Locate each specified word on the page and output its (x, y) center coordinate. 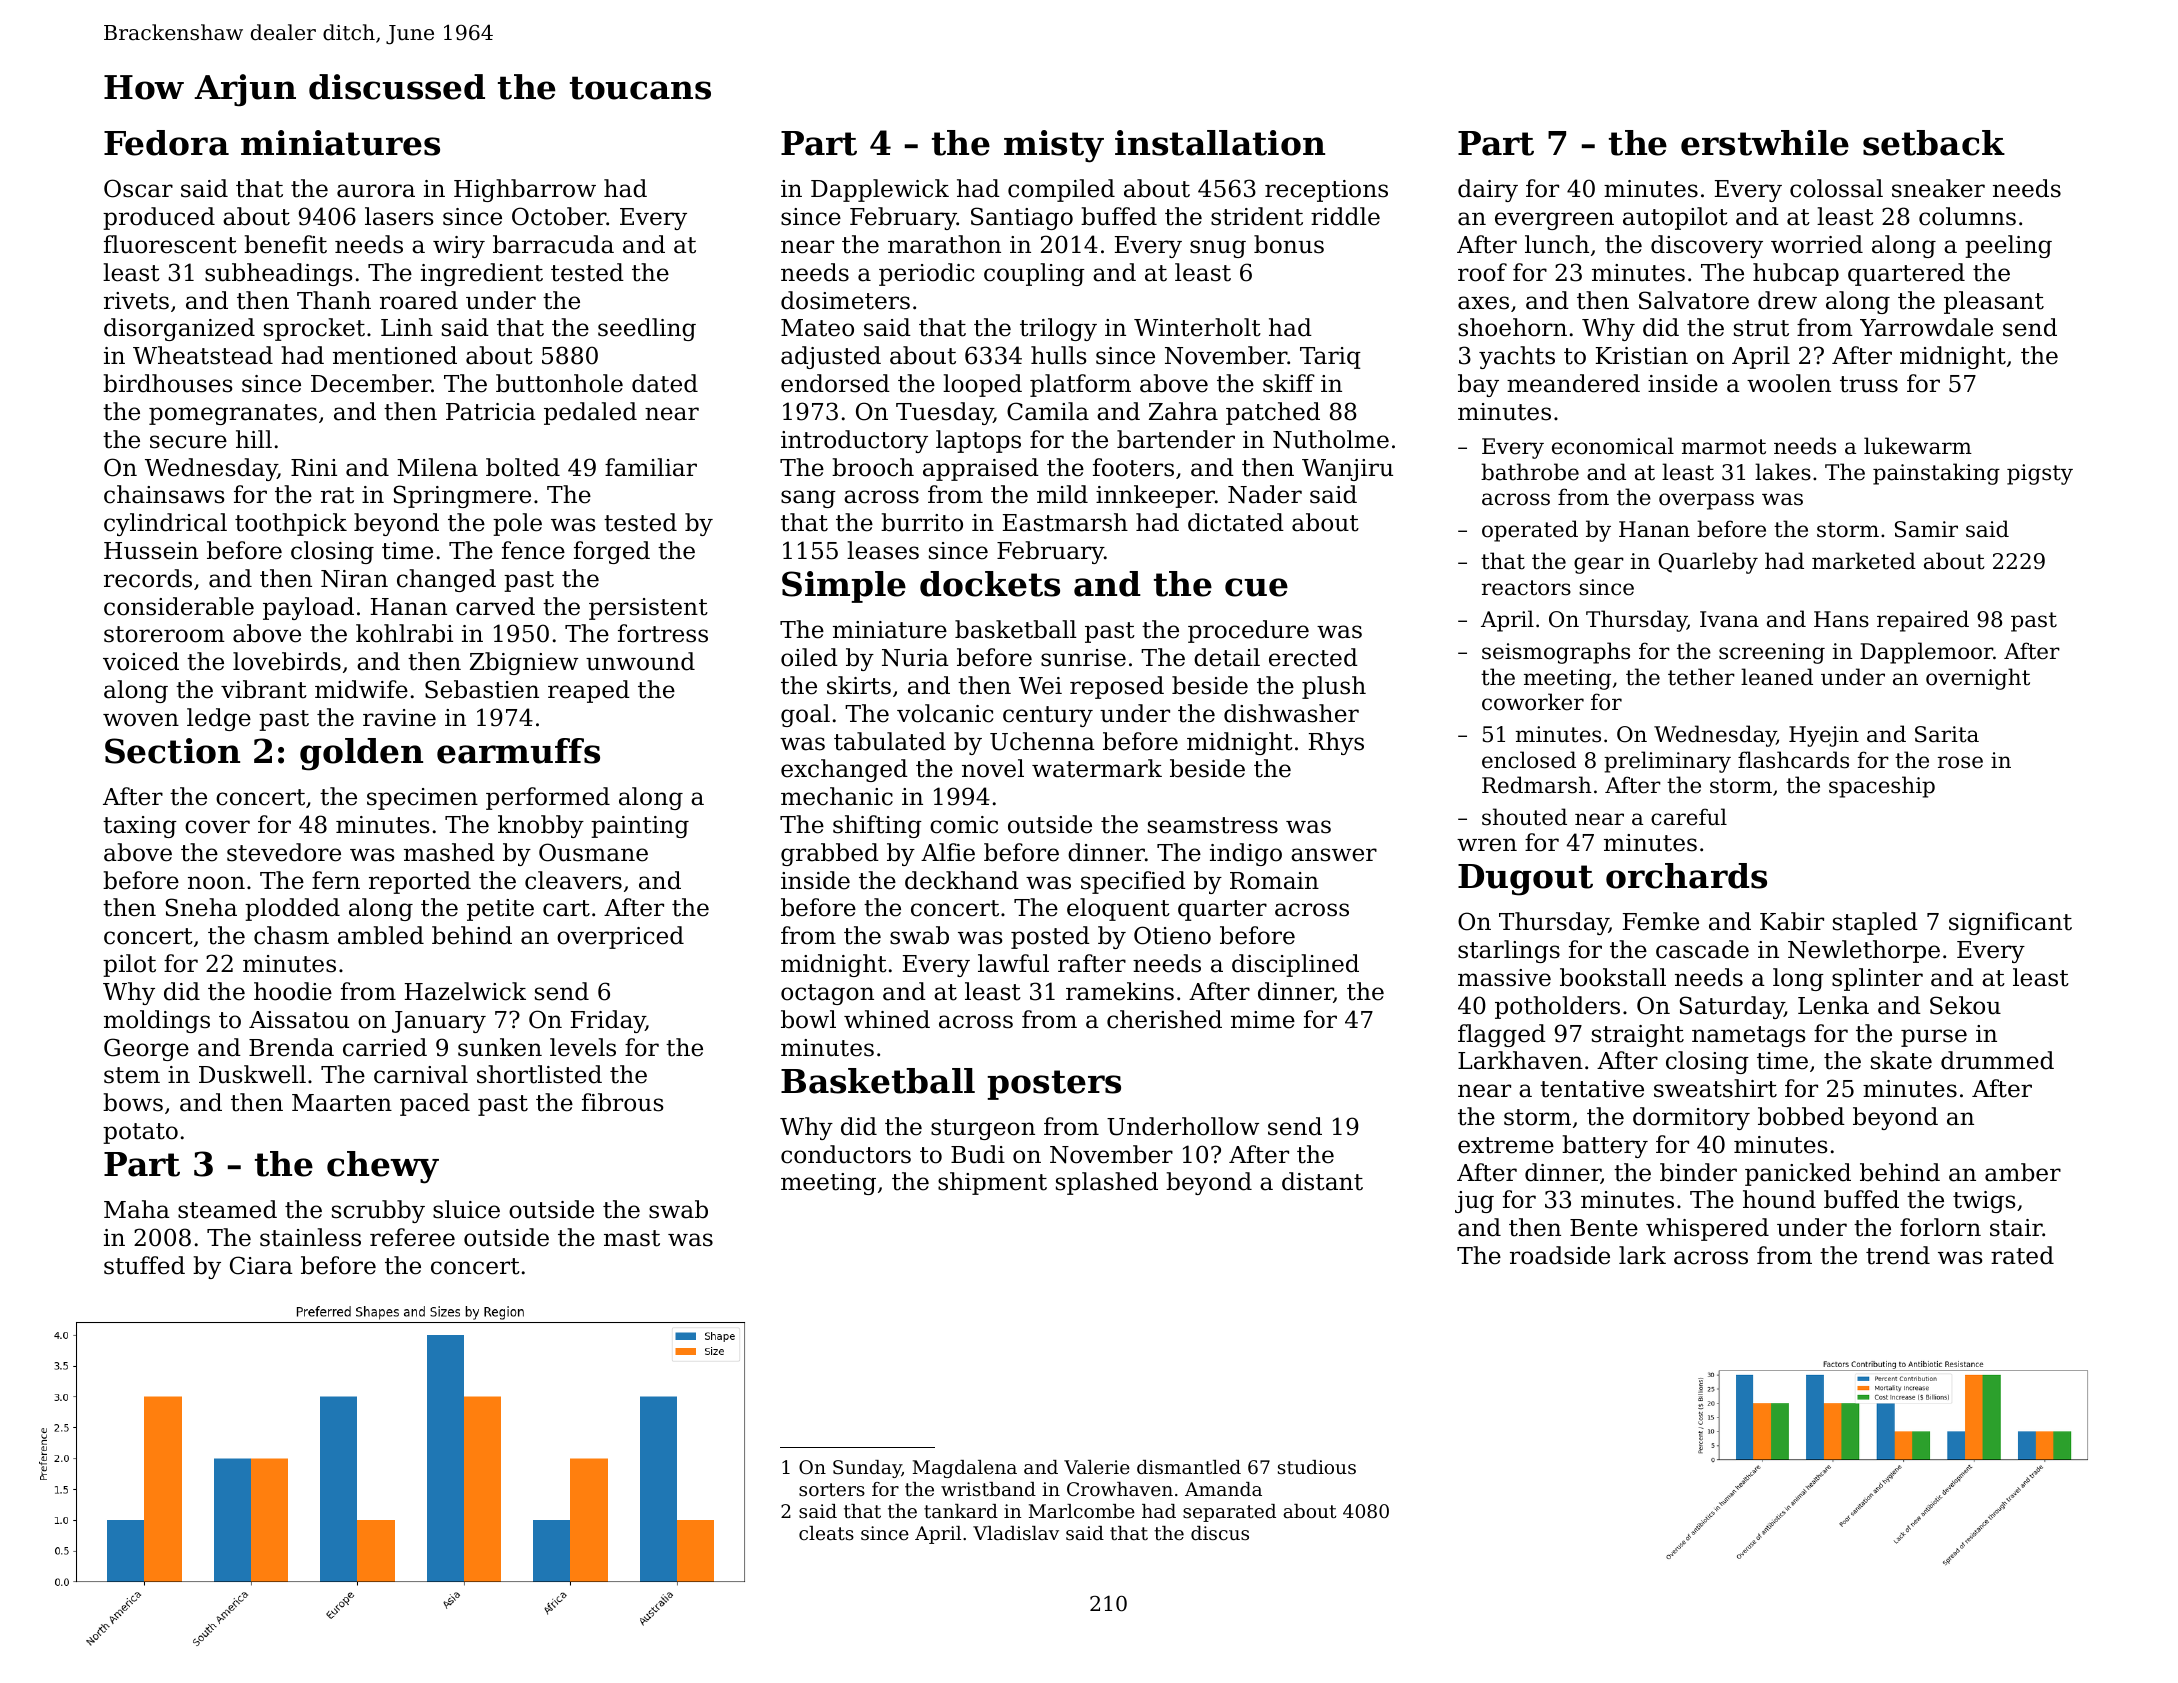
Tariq (1330, 358)
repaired (1923, 621)
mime (1263, 1020)
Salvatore (1694, 300)
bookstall (1613, 977)
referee (412, 1237)
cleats (826, 1533)
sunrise (1083, 658)
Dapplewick (880, 190)
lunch (1557, 244)
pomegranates (233, 414)
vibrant (264, 689)
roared (419, 300)
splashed (1107, 1183)
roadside (1560, 1255)
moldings (157, 1021)
